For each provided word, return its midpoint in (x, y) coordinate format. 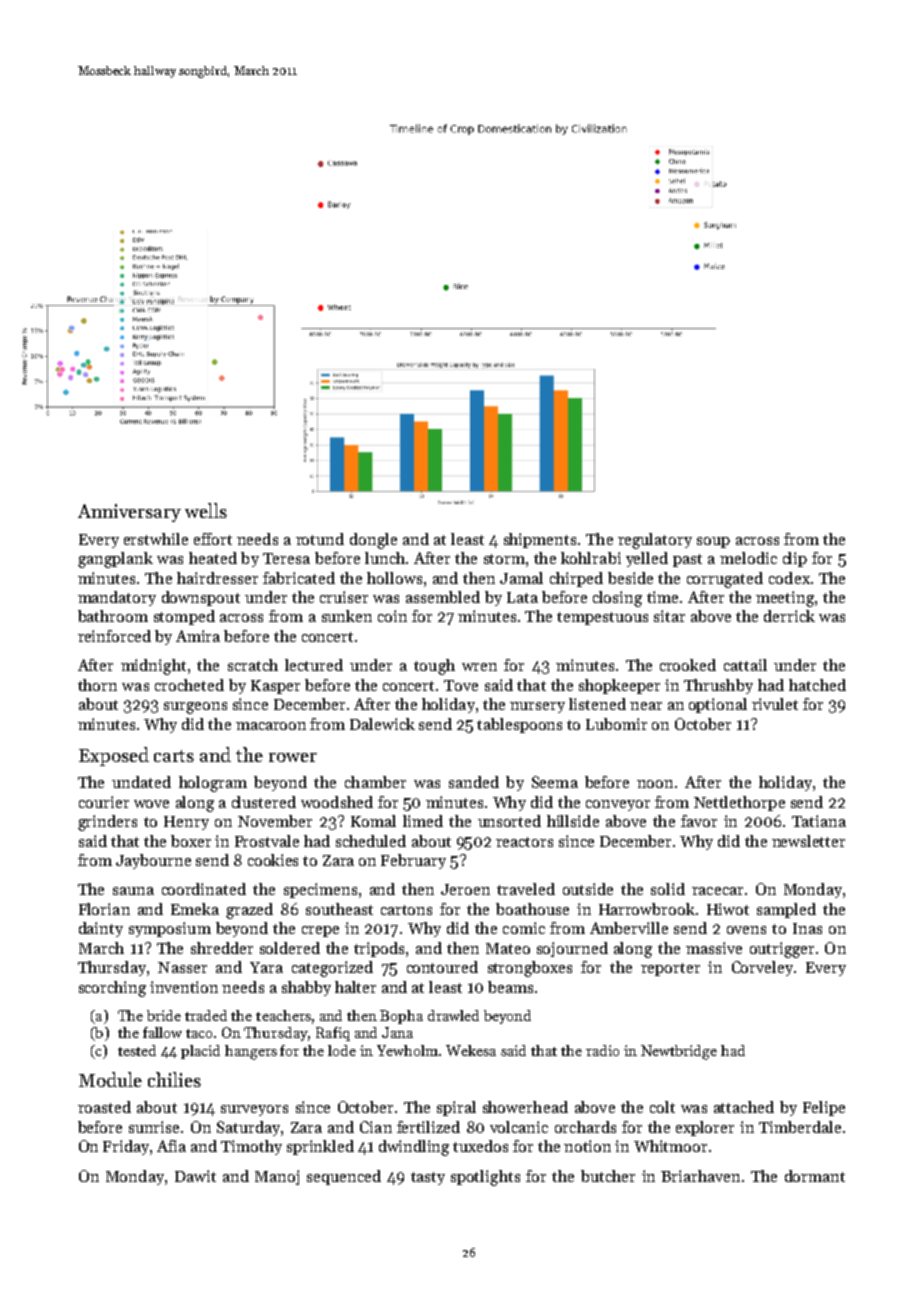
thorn (97, 685)
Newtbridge (679, 1052)
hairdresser (217, 578)
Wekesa (471, 1050)
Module (110, 1079)
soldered (290, 948)
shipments (540, 540)
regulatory (655, 541)
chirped (576, 579)
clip (795, 559)
